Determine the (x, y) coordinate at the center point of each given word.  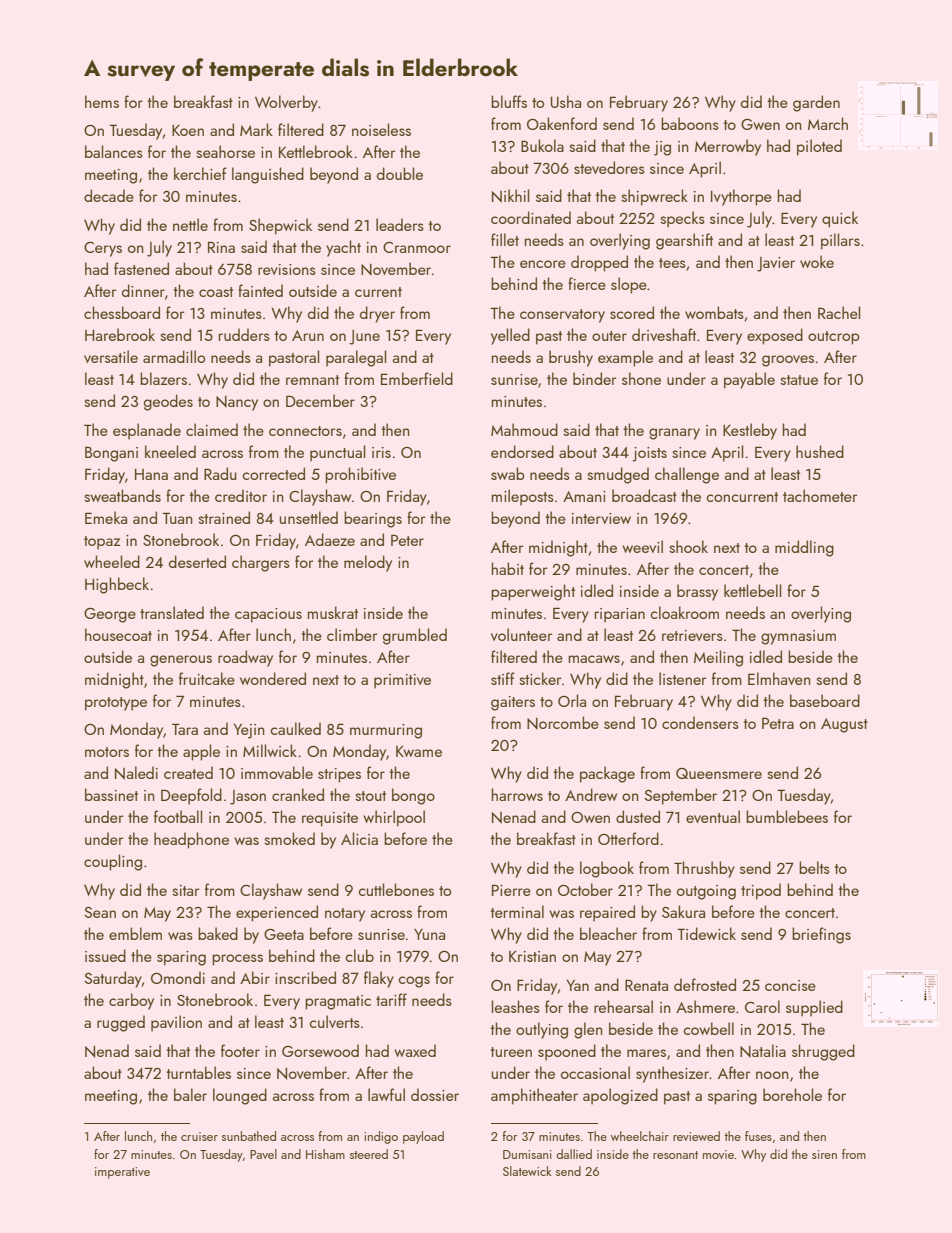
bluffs (509, 101)
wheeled (112, 561)
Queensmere (719, 773)
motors (107, 752)
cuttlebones (396, 889)
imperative (122, 1173)
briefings (821, 935)
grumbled (415, 636)
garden (816, 103)
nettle (190, 224)
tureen (511, 1052)
